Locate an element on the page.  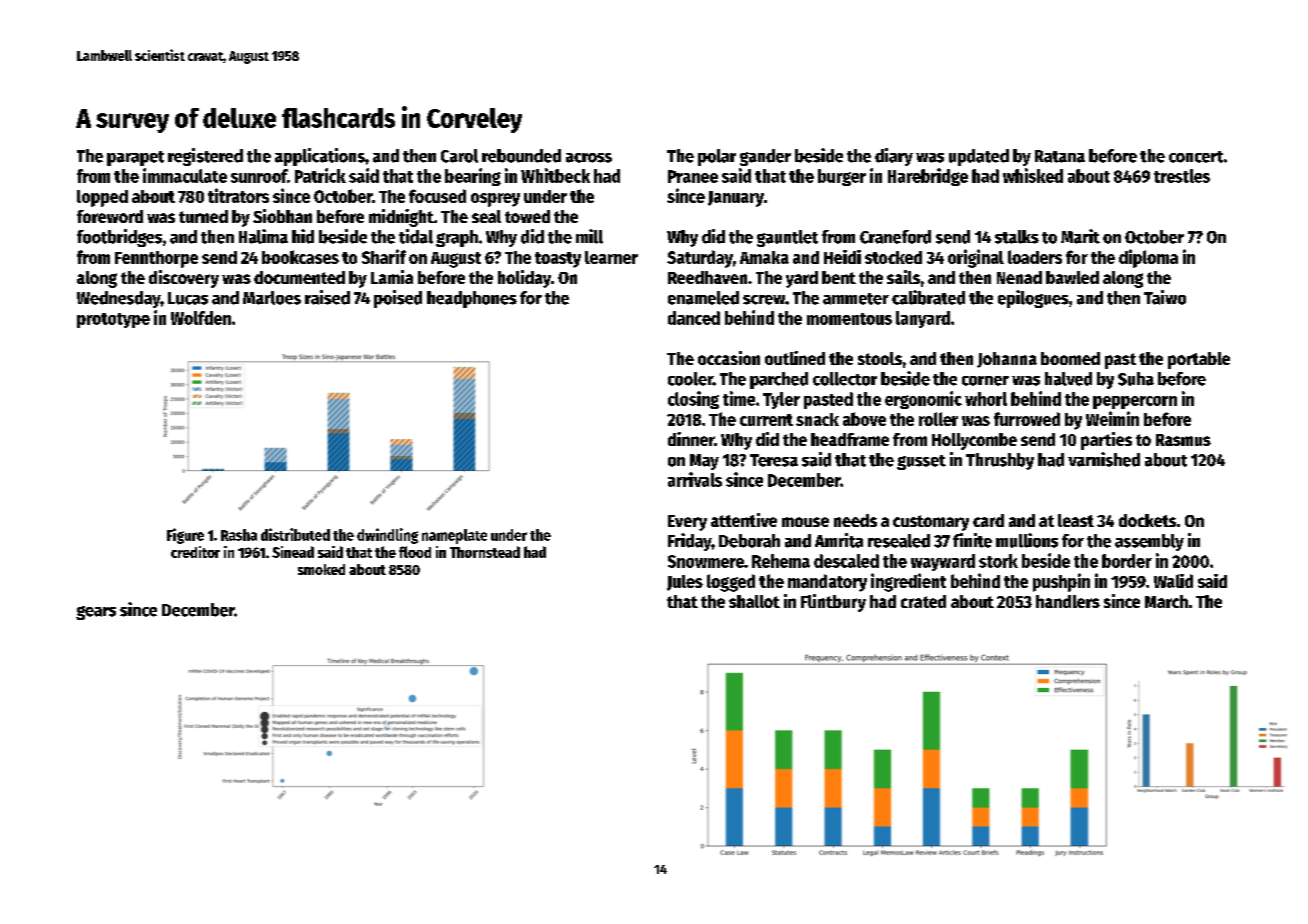
Taiwo is located at coordinates (1165, 297).
